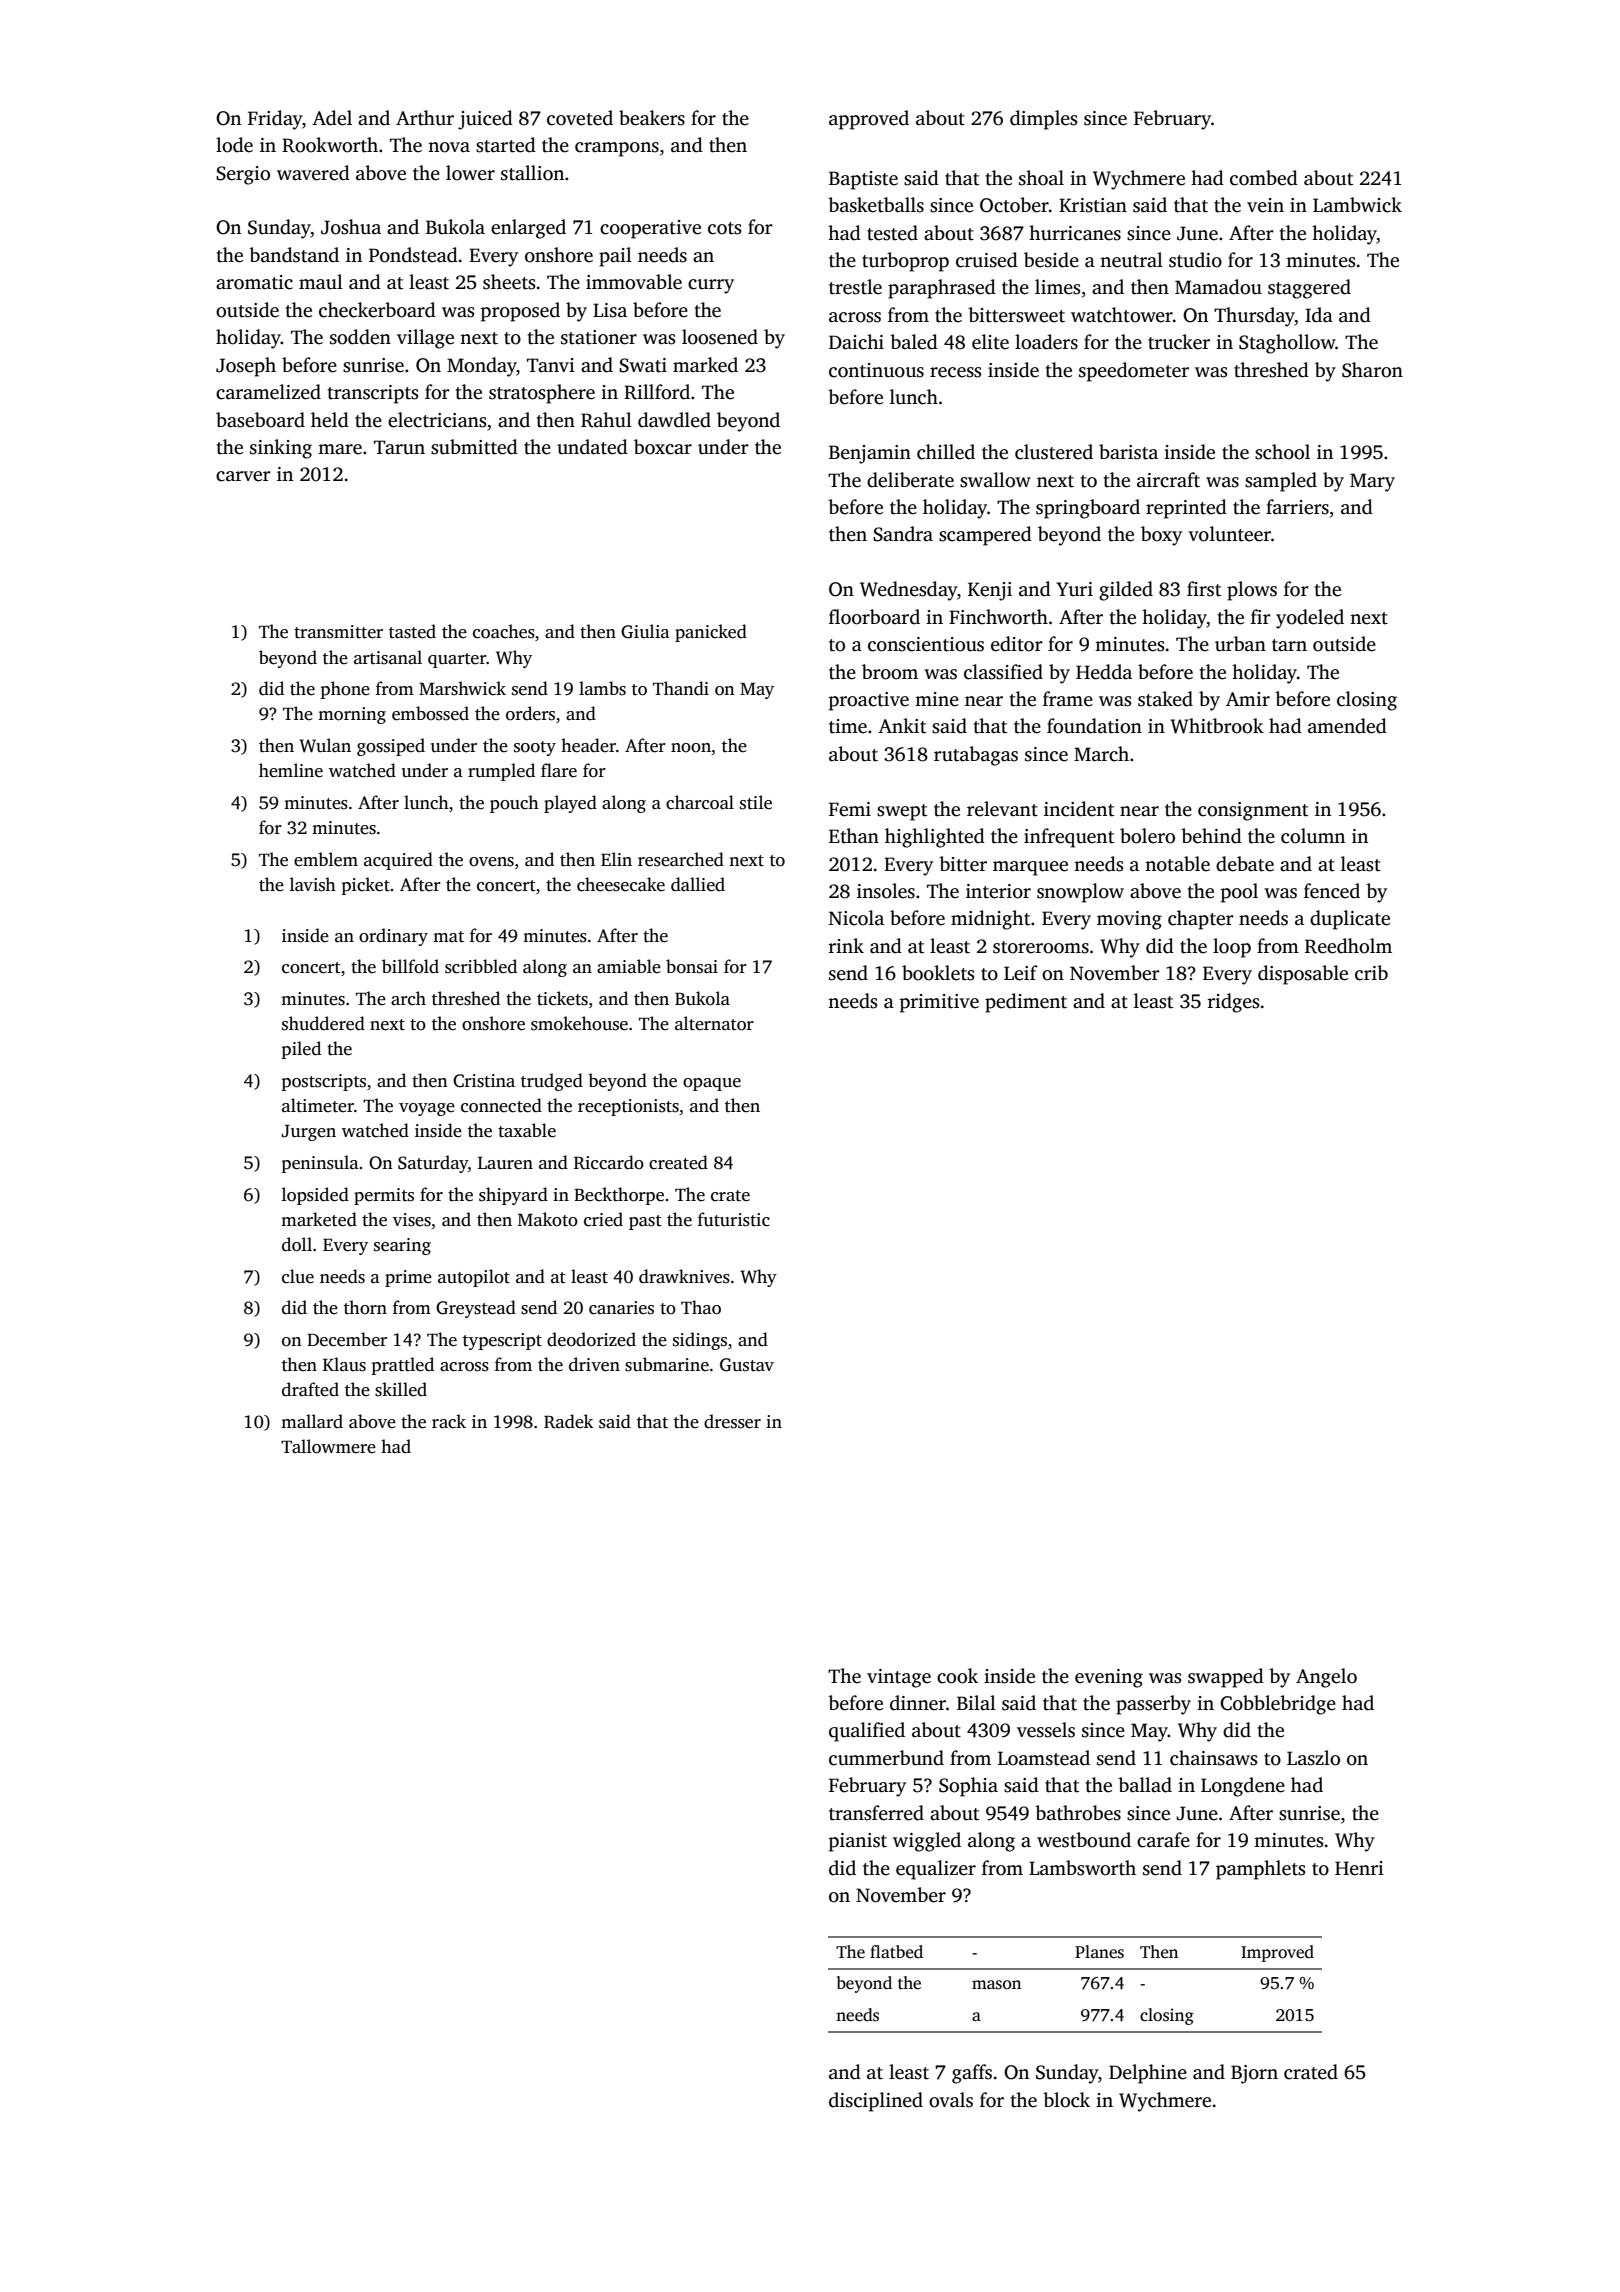 The width and height of the image is (1620, 2292). What do you see at coordinates (1245, 864) in the image?
I see `debate` at bounding box center [1245, 864].
